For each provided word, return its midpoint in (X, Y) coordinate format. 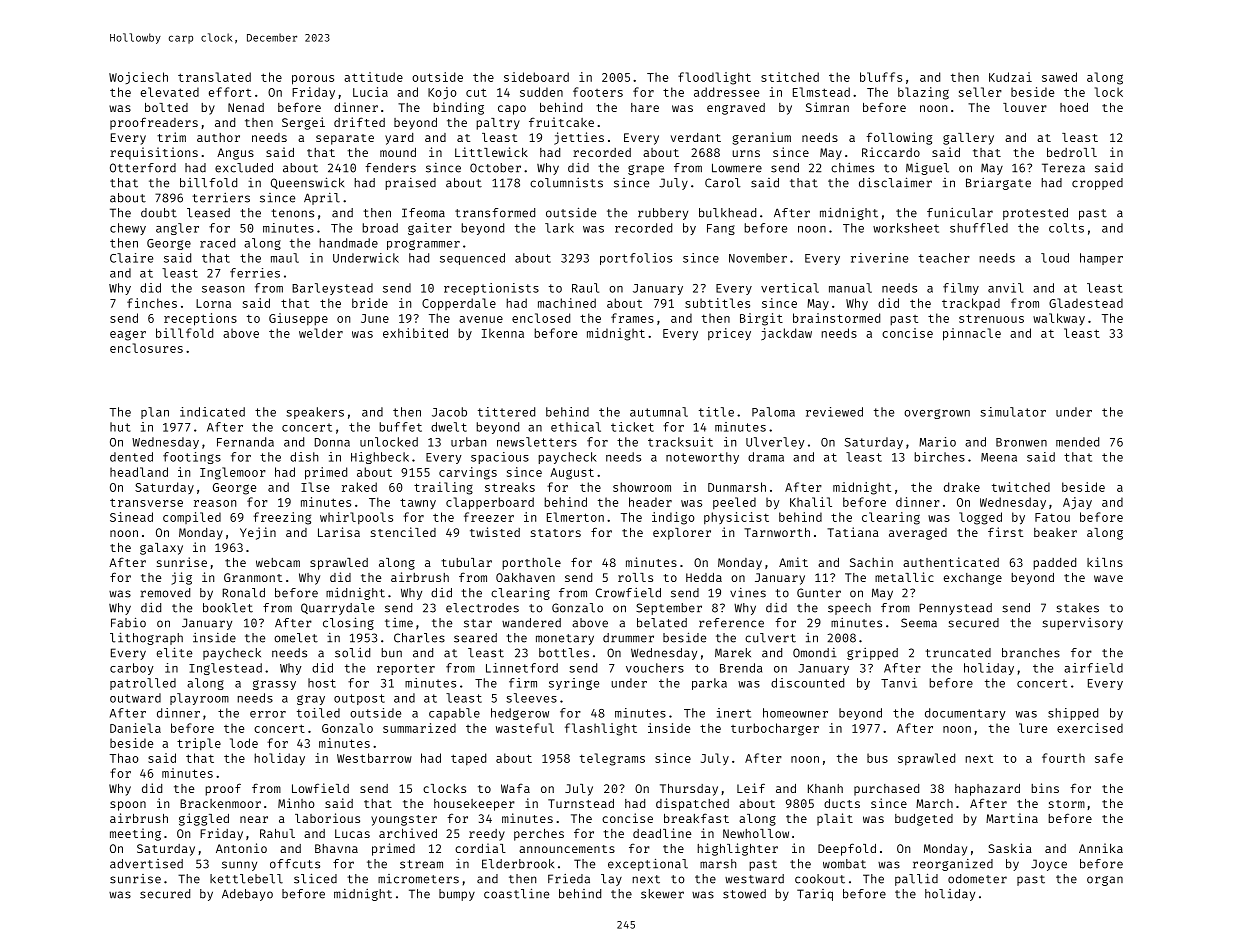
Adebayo (247, 895)
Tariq (815, 895)
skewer (662, 894)
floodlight (714, 78)
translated (214, 77)
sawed (1059, 77)
